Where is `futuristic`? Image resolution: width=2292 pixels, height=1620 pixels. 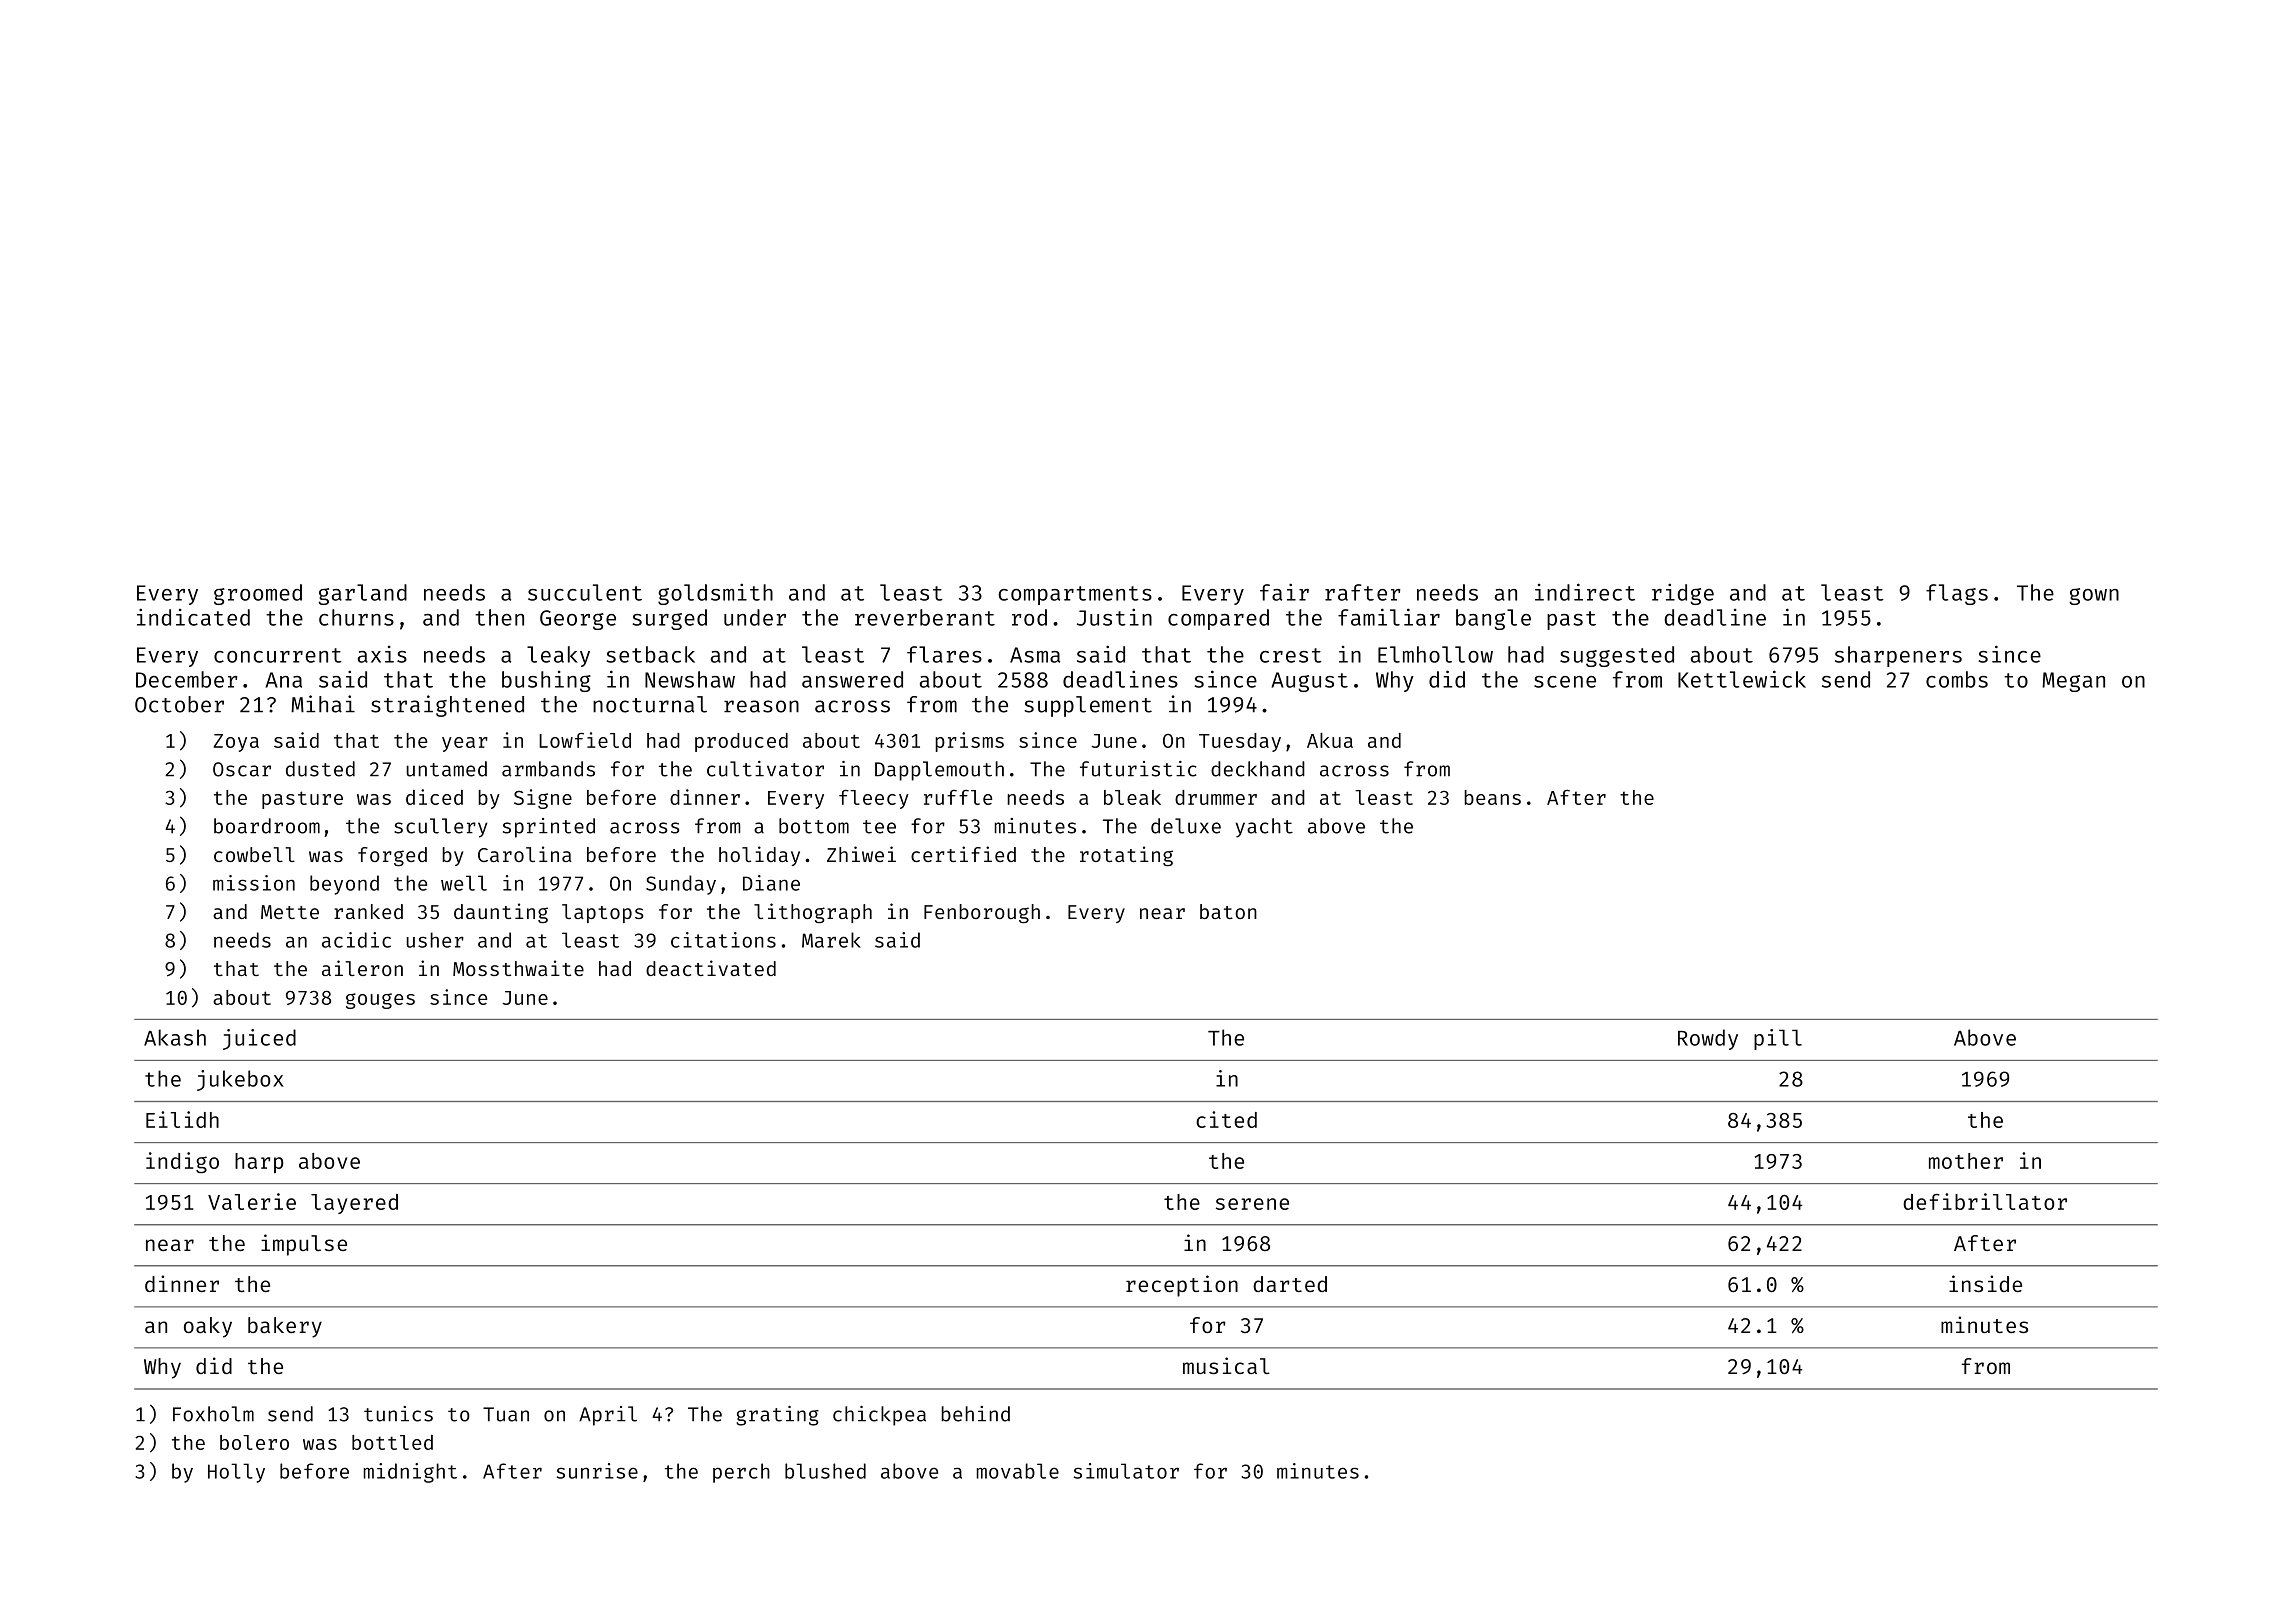
futuristic is located at coordinates (1138, 769).
